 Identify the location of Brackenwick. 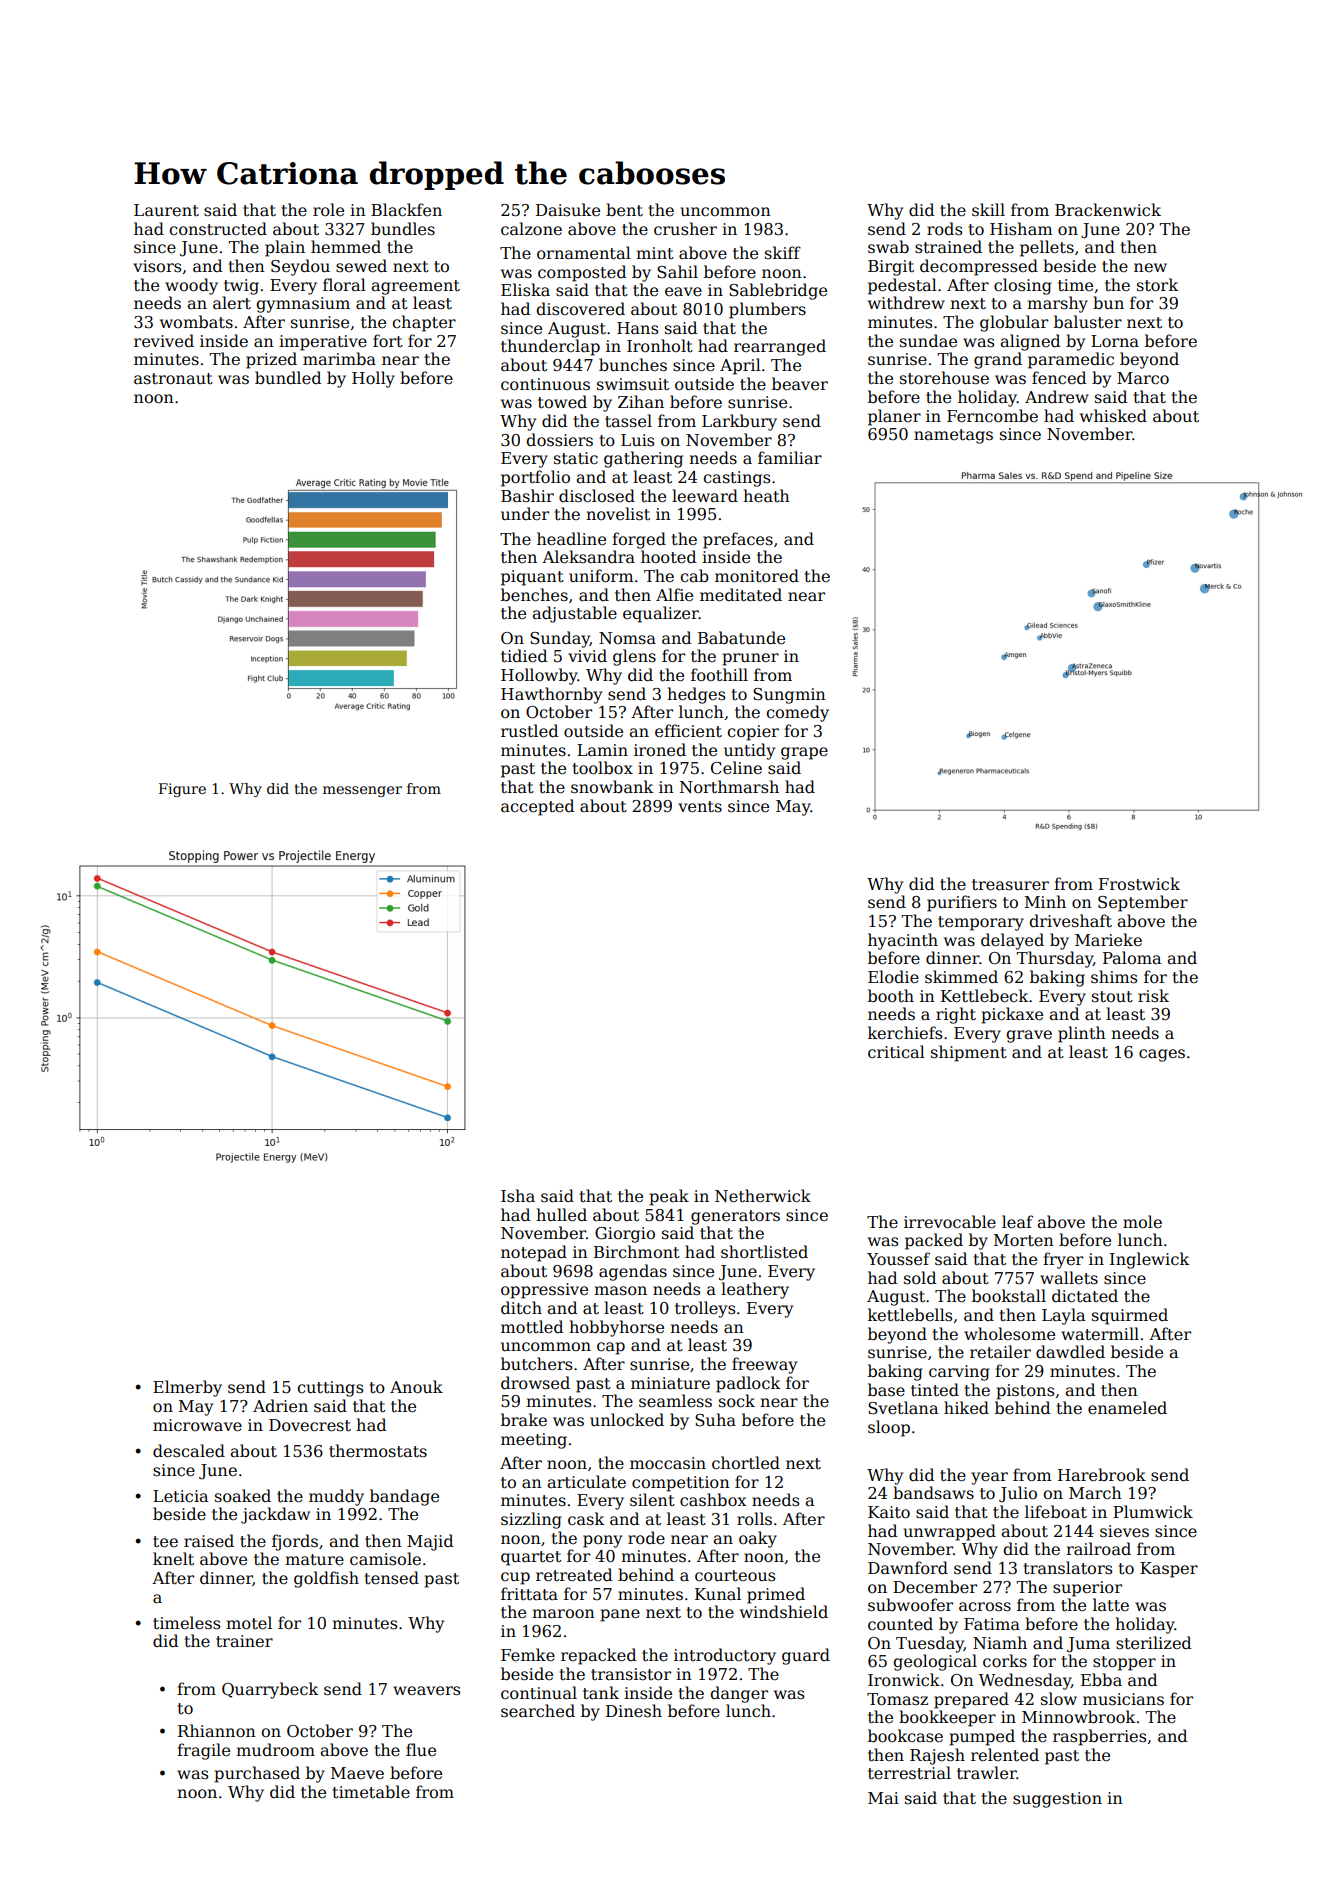
(1108, 210).
